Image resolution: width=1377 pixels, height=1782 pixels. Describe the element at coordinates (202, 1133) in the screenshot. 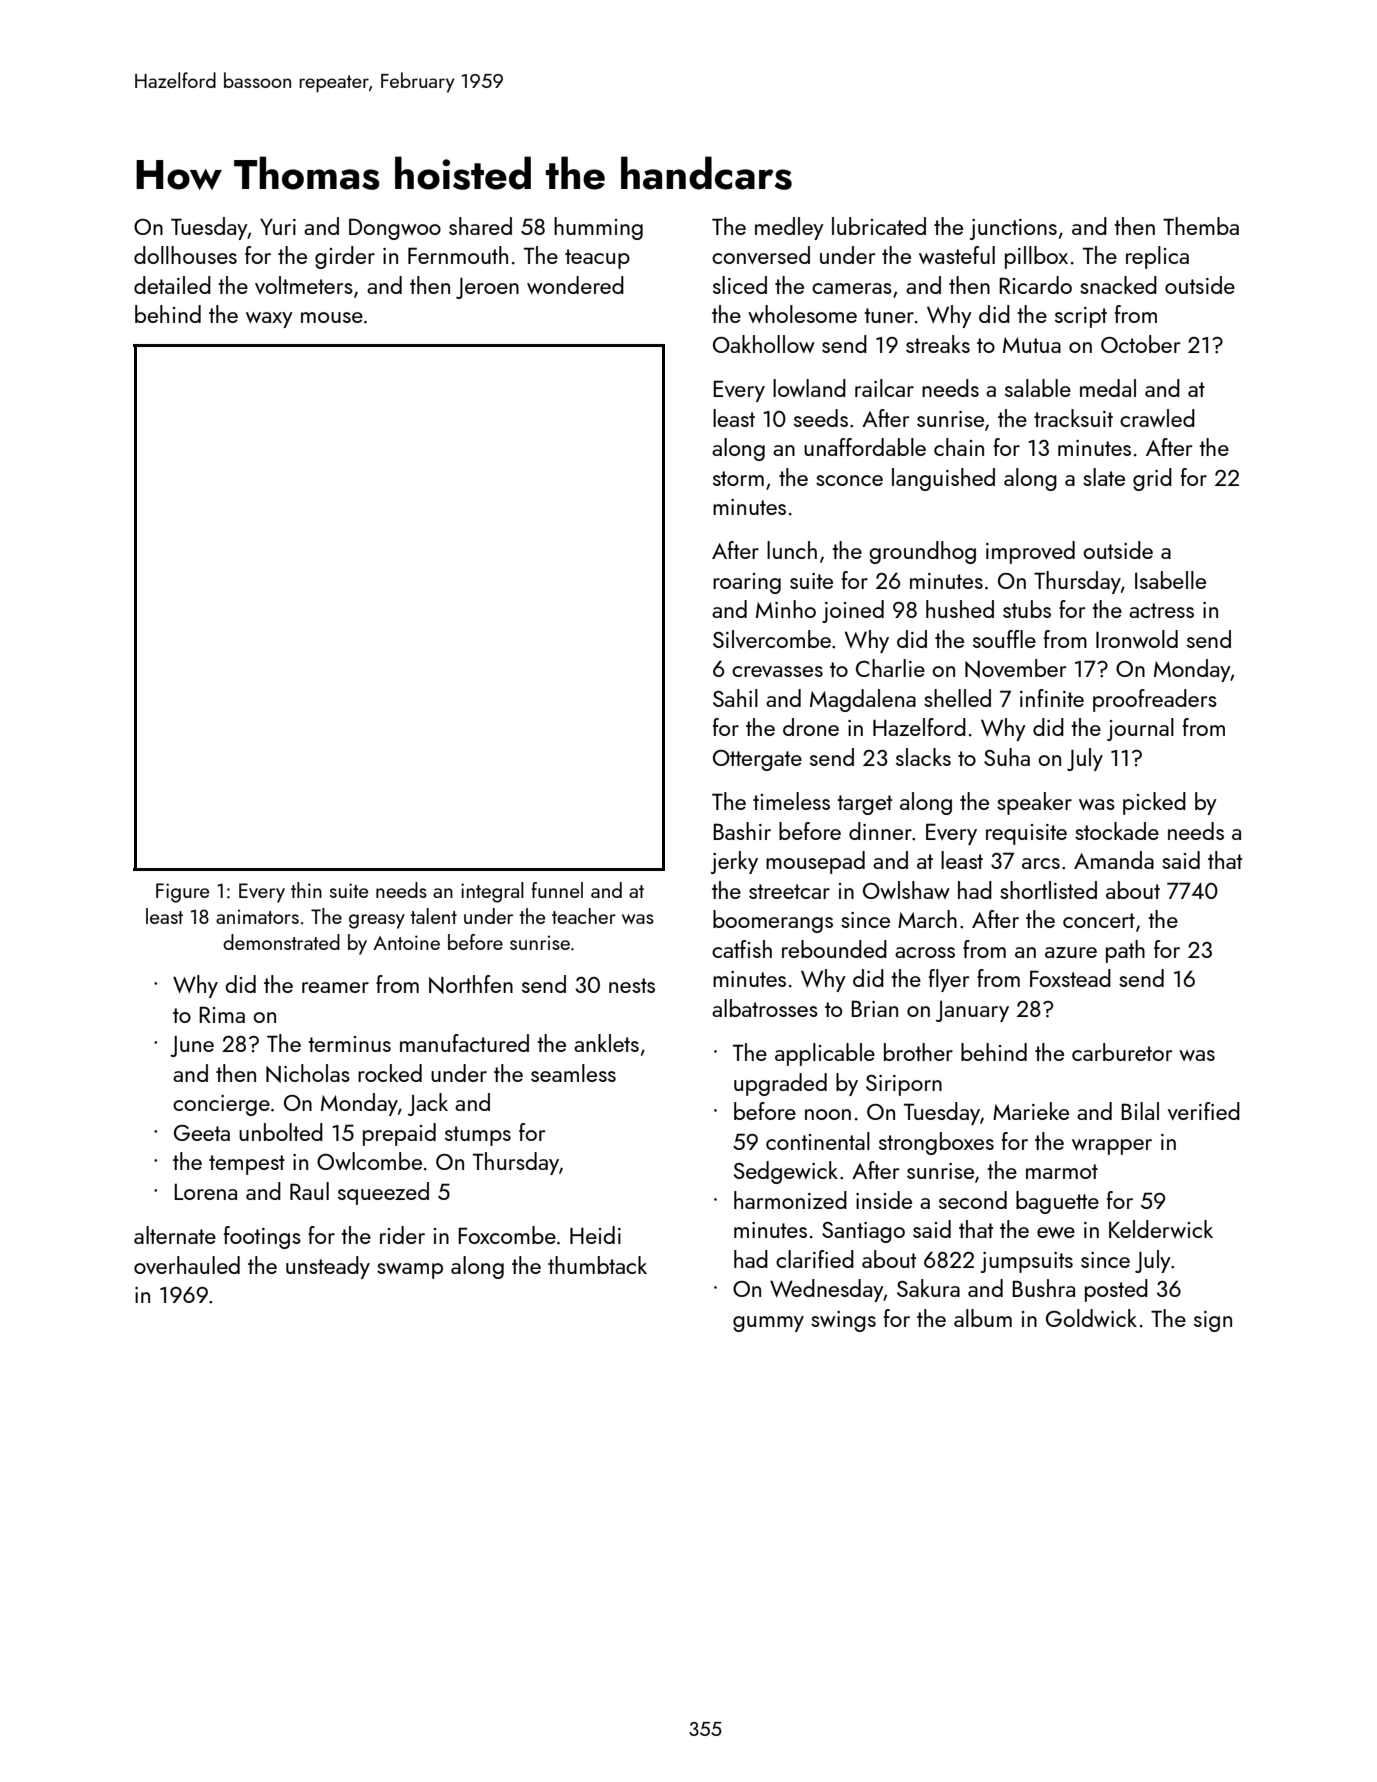

I see `Geeta` at that location.
